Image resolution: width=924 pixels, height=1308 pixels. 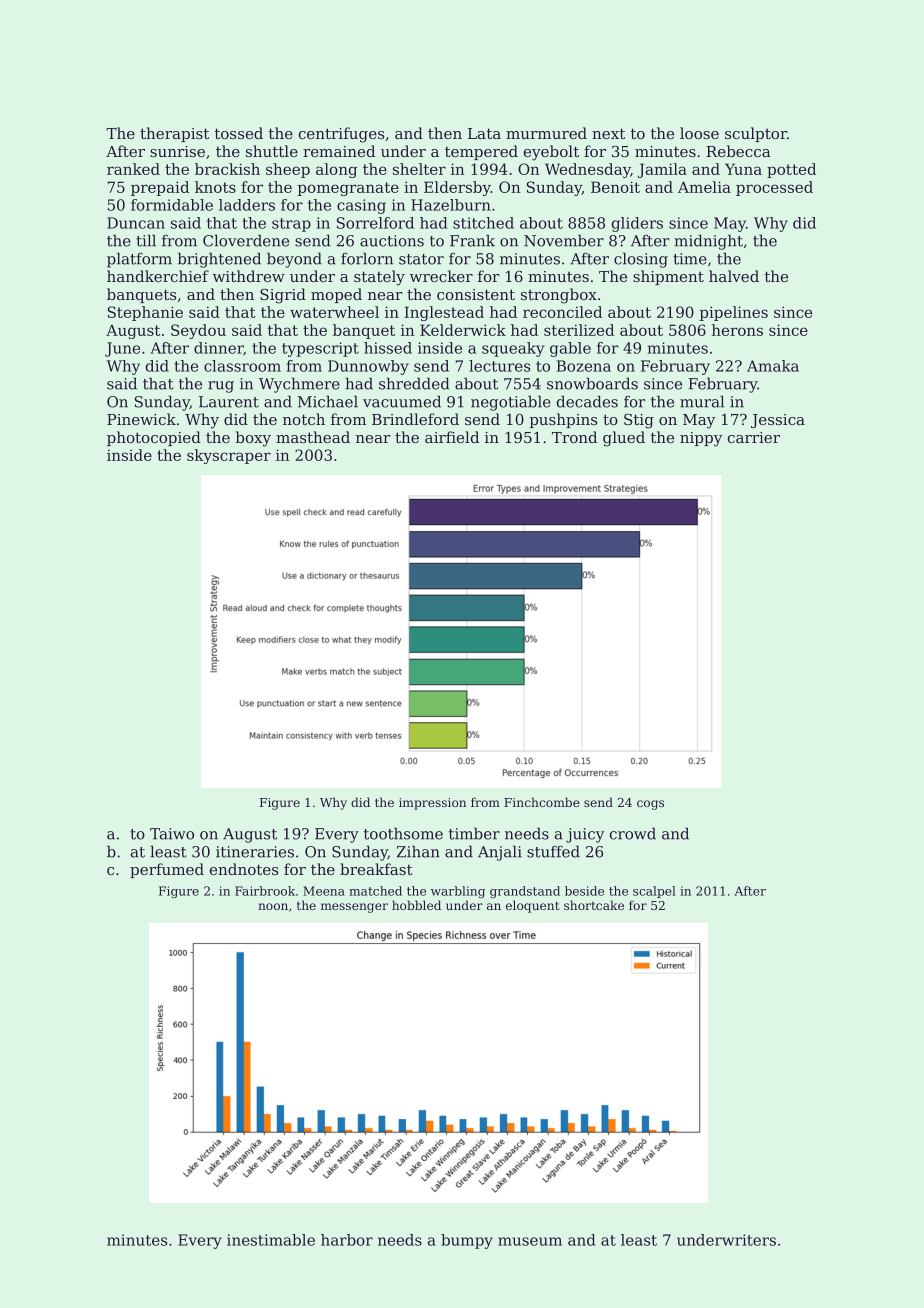 What do you see at coordinates (271, 1240) in the screenshot?
I see `inestimable` at bounding box center [271, 1240].
